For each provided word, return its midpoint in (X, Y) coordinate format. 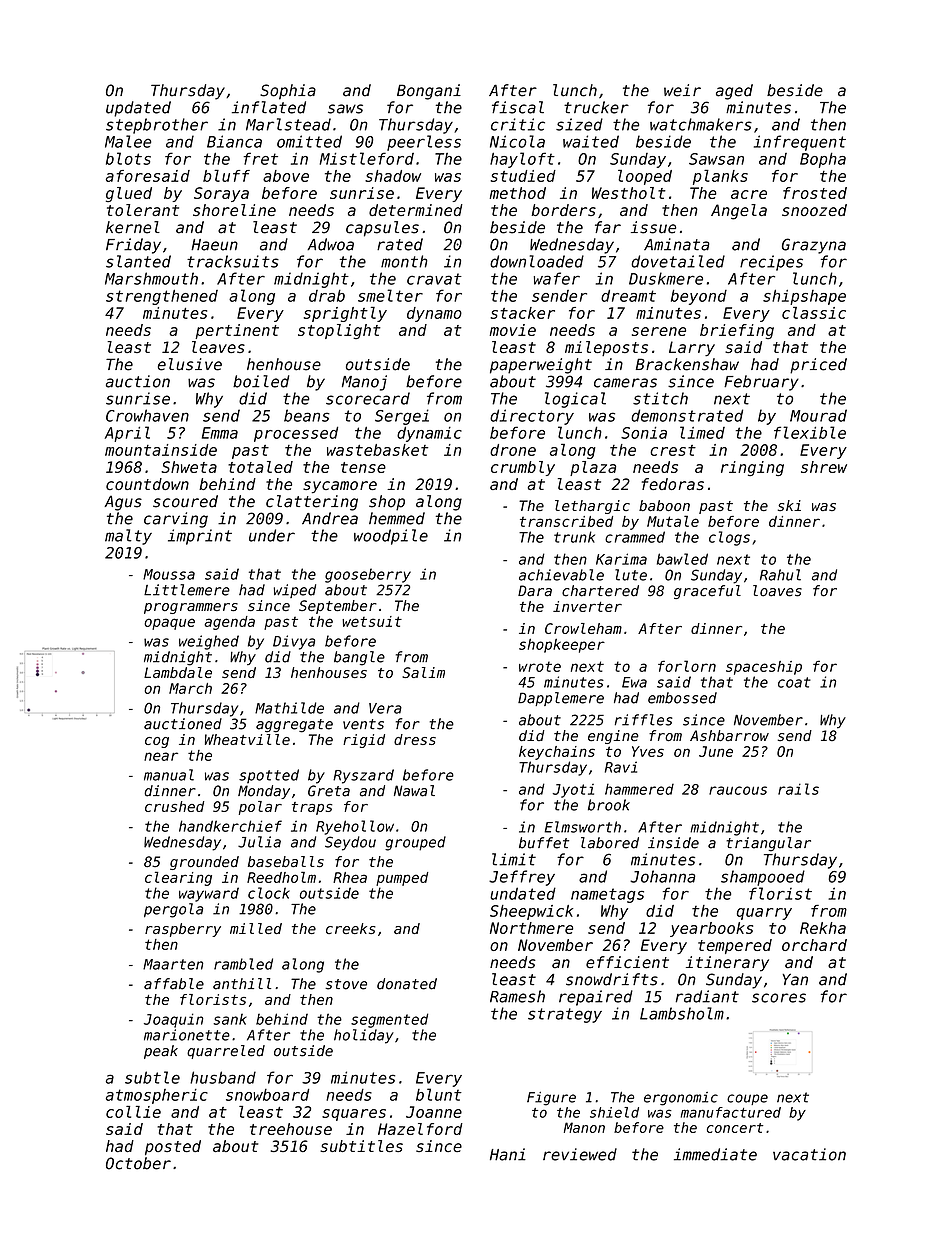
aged (734, 92)
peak (161, 1052)
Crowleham (583, 628)
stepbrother (157, 126)
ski (789, 505)
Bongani (429, 92)
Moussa (169, 574)
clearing (178, 878)
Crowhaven (147, 415)
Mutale (673, 521)
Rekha (823, 928)
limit (514, 859)
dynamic (429, 434)
